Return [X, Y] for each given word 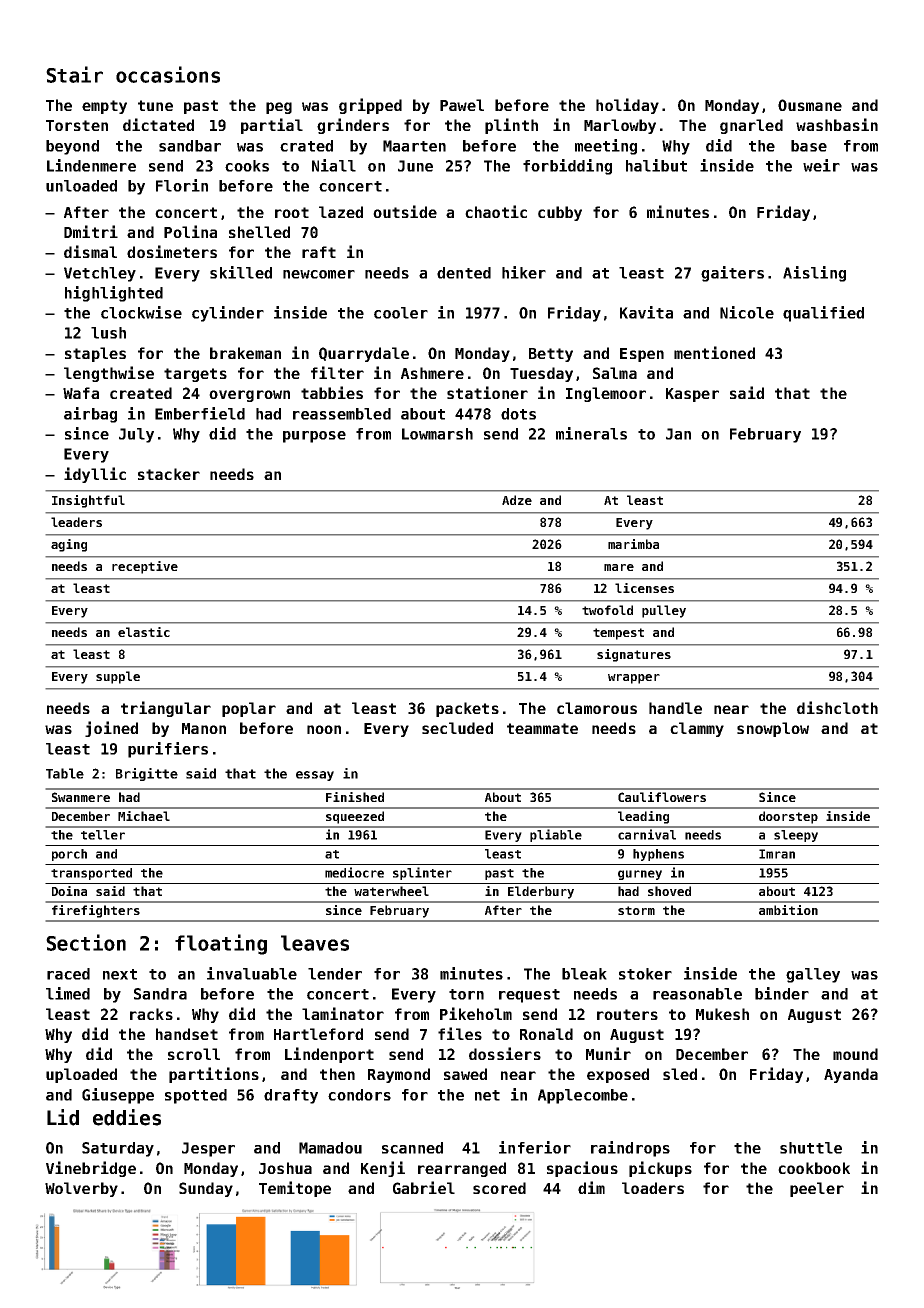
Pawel [462, 105]
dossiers [505, 1053]
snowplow [773, 729]
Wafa [81, 393]
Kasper [692, 395]
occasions [168, 74]
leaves [315, 943]
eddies [127, 1117]
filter [337, 372]
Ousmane [810, 105]
